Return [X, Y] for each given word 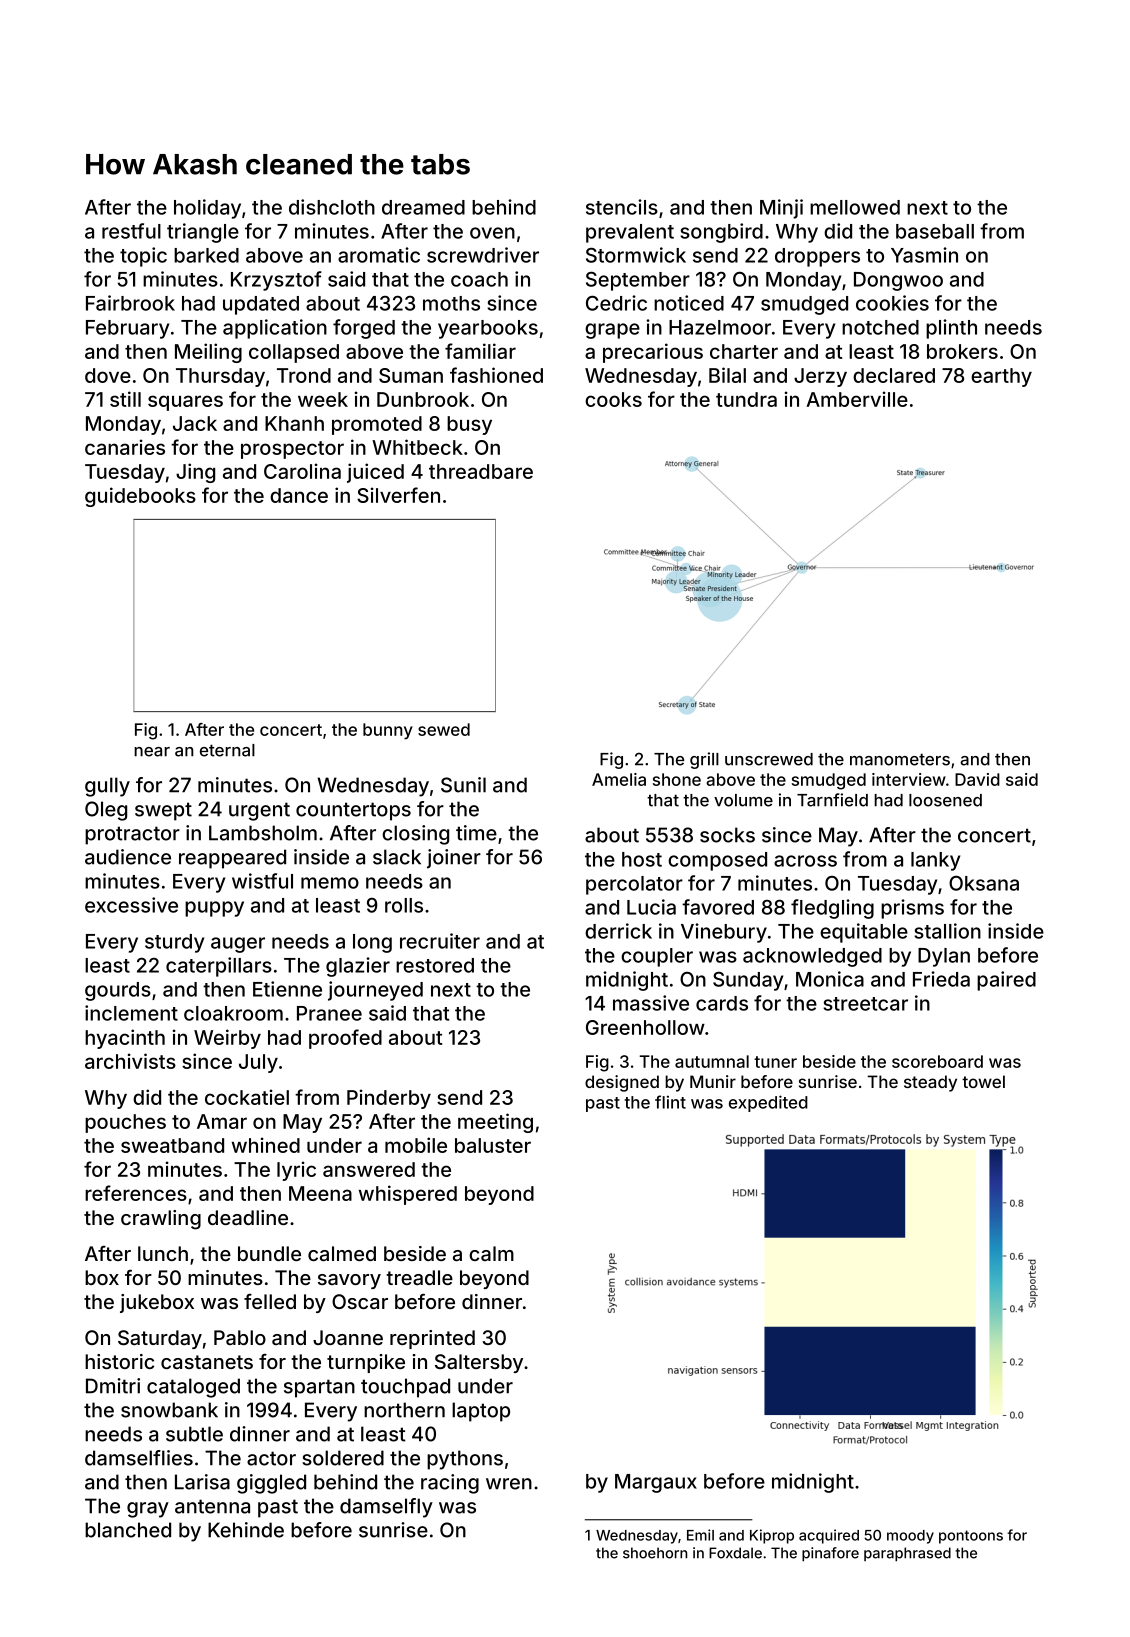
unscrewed [769, 759]
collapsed [294, 353]
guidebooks [140, 497]
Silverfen [398, 495]
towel [983, 1081]
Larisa [202, 1482]
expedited [768, 1103]
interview [909, 779]
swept [163, 811]
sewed [444, 729]
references [136, 1193]
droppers [817, 257]
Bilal [727, 375]
